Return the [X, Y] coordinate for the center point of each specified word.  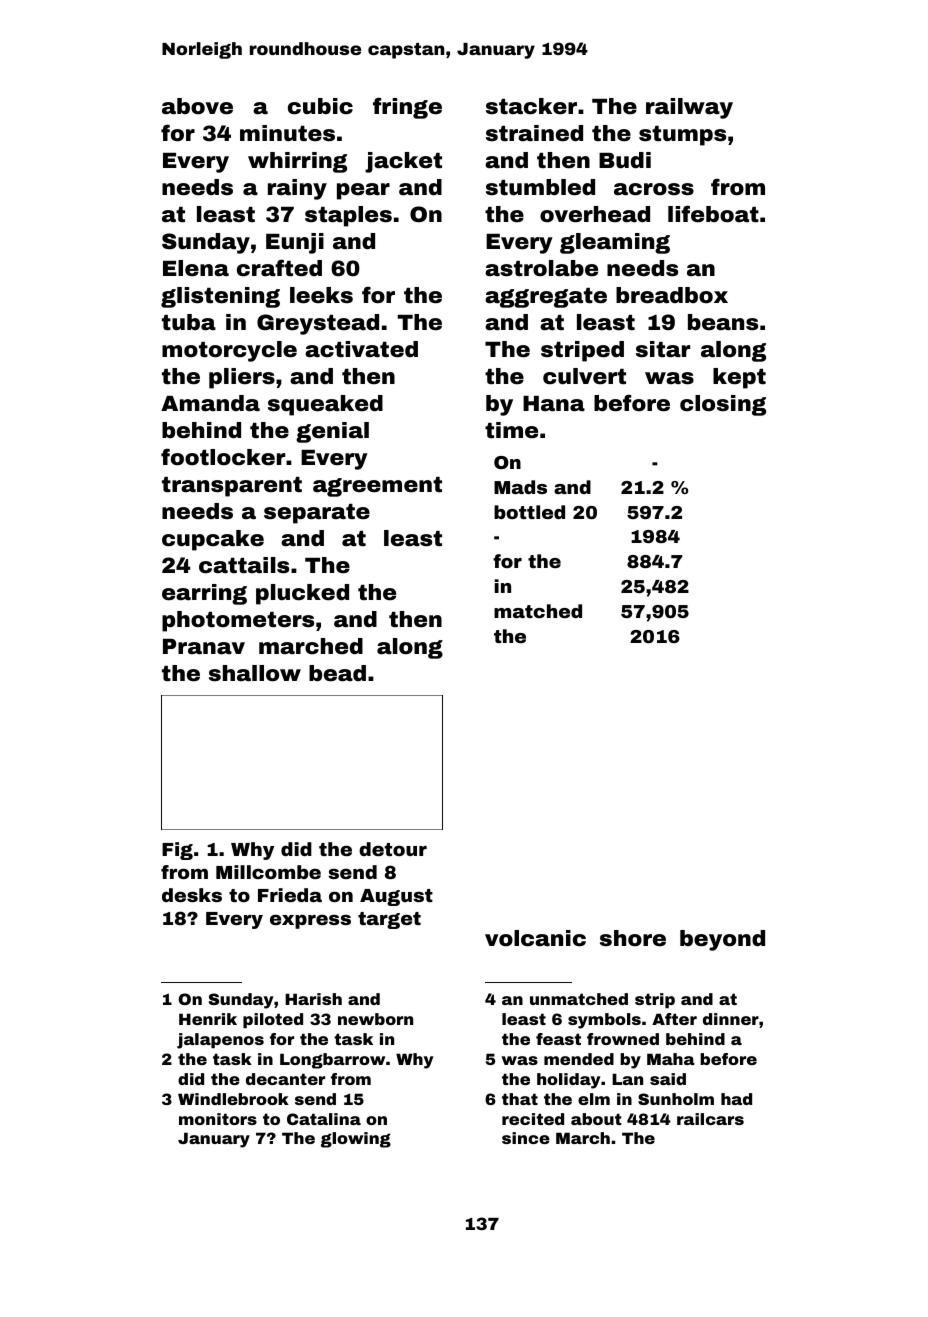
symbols [604, 1021]
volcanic [535, 938]
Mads [520, 487]
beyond [722, 940]
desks [192, 895]
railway [689, 108]
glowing [356, 1140]
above [197, 106]
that [520, 1099]
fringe [407, 108]
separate [317, 514]
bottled [529, 512]
